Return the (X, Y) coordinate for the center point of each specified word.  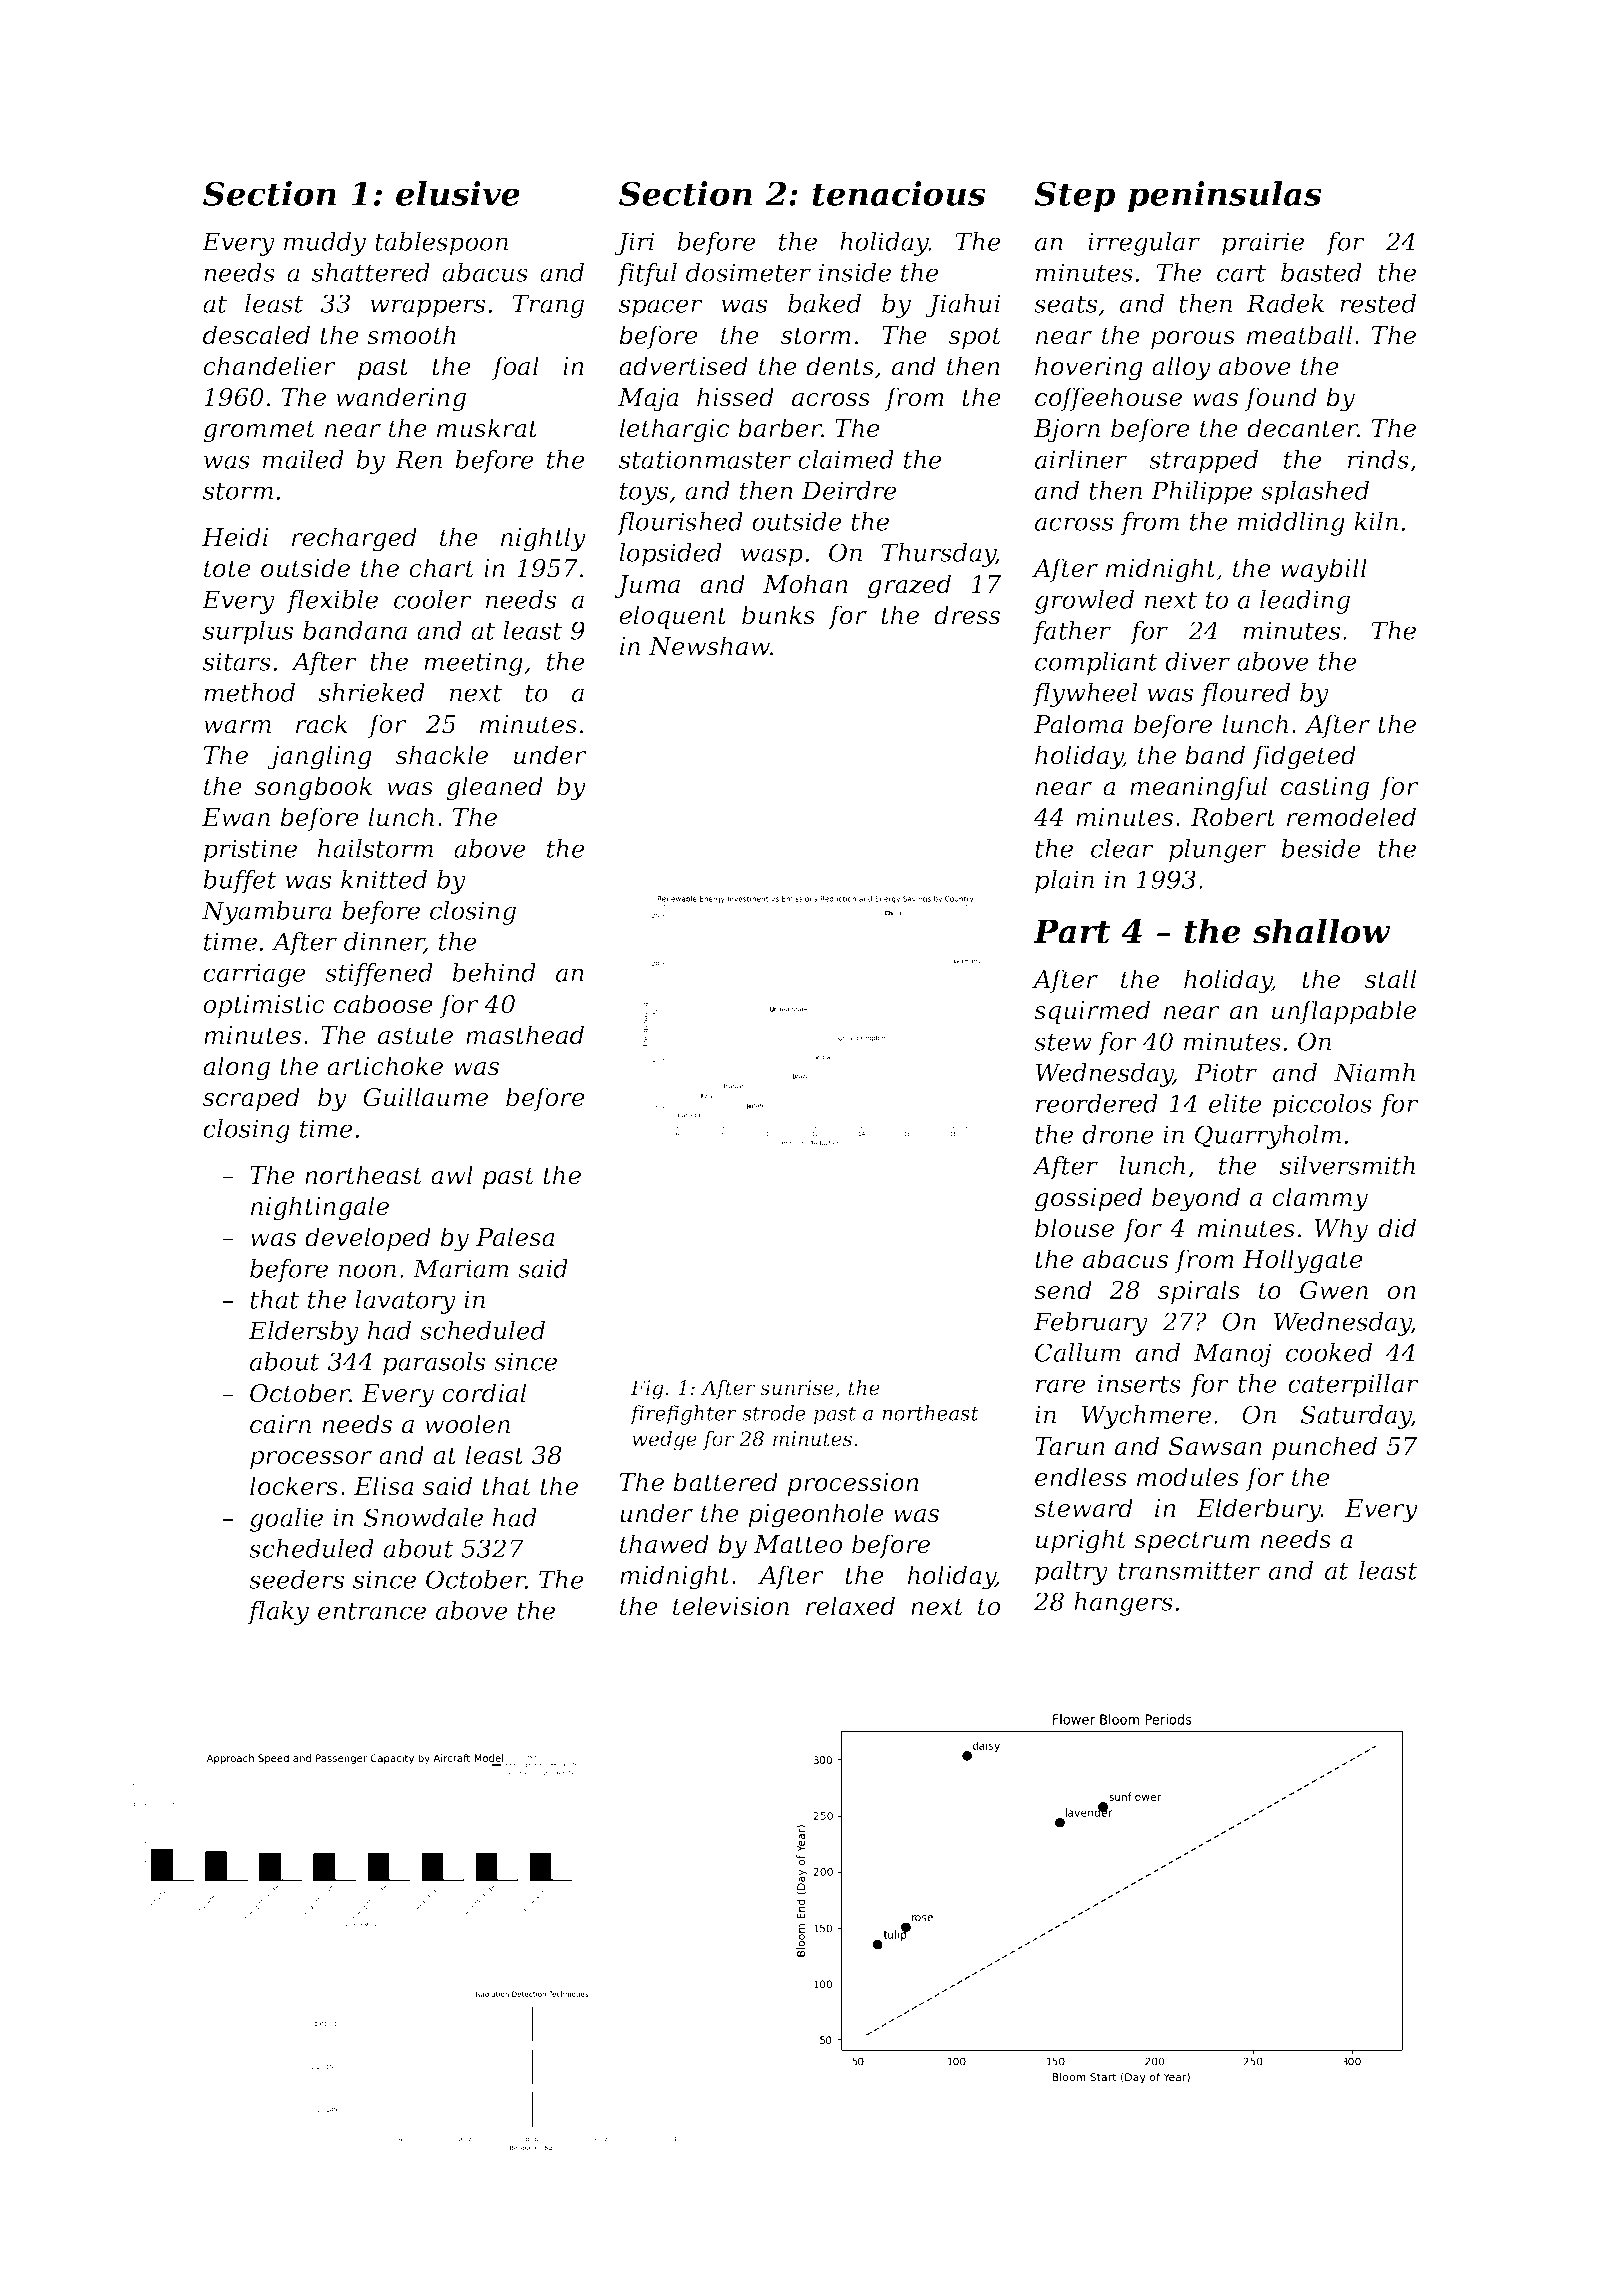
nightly (543, 539)
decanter (1302, 428)
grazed (909, 586)
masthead (525, 1035)
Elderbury (1258, 1510)
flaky (278, 1613)
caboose (383, 1004)
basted (1321, 272)
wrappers (427, 308)
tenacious (899, 193)
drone (1118, 1134)
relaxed (850, 1606)
